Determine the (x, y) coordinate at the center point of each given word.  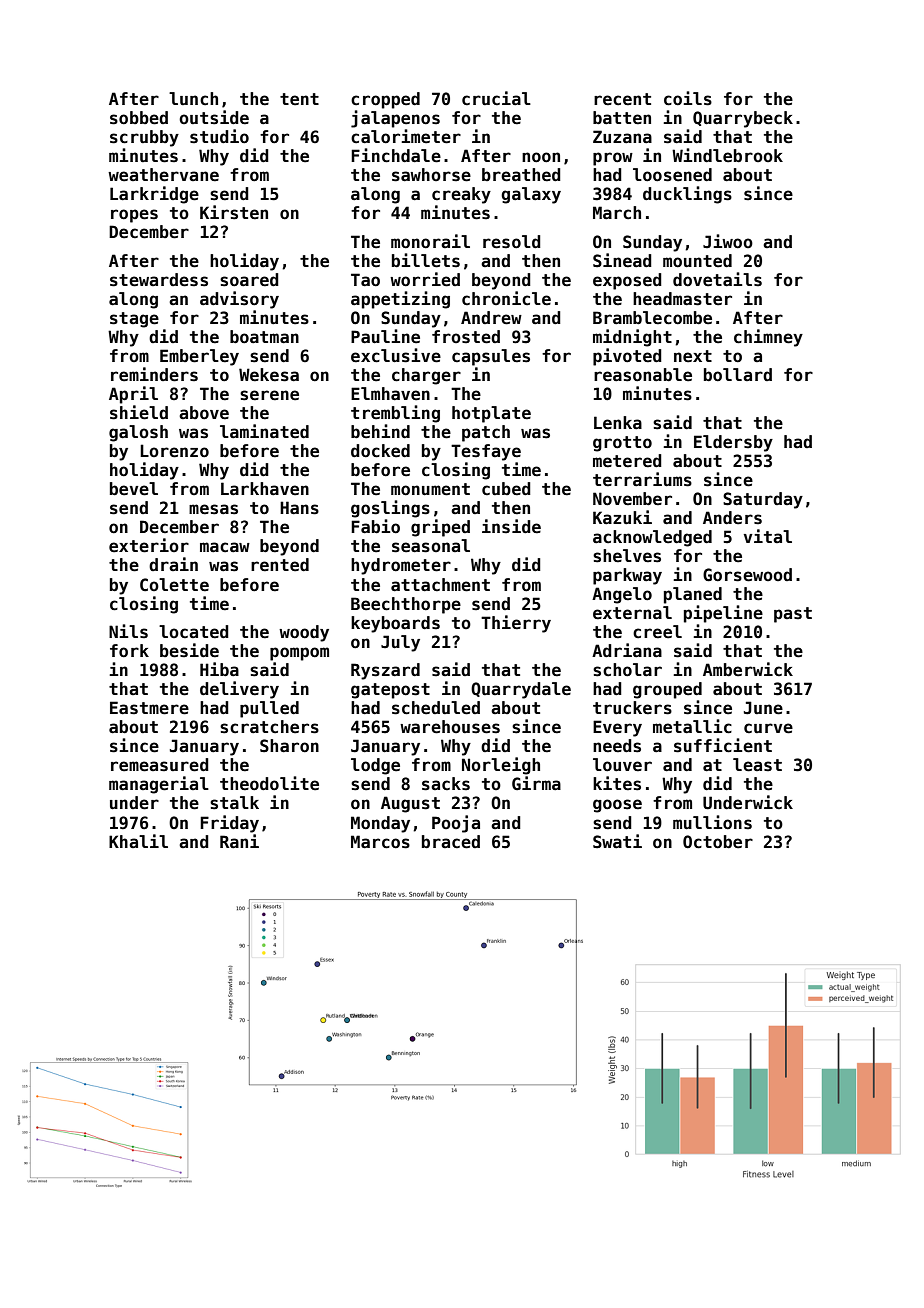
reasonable (643, 375)
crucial (496, 98)
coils (688, 98)
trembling (395, 414)
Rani (239, 841)
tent (299, 99)
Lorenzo (174, 451)
